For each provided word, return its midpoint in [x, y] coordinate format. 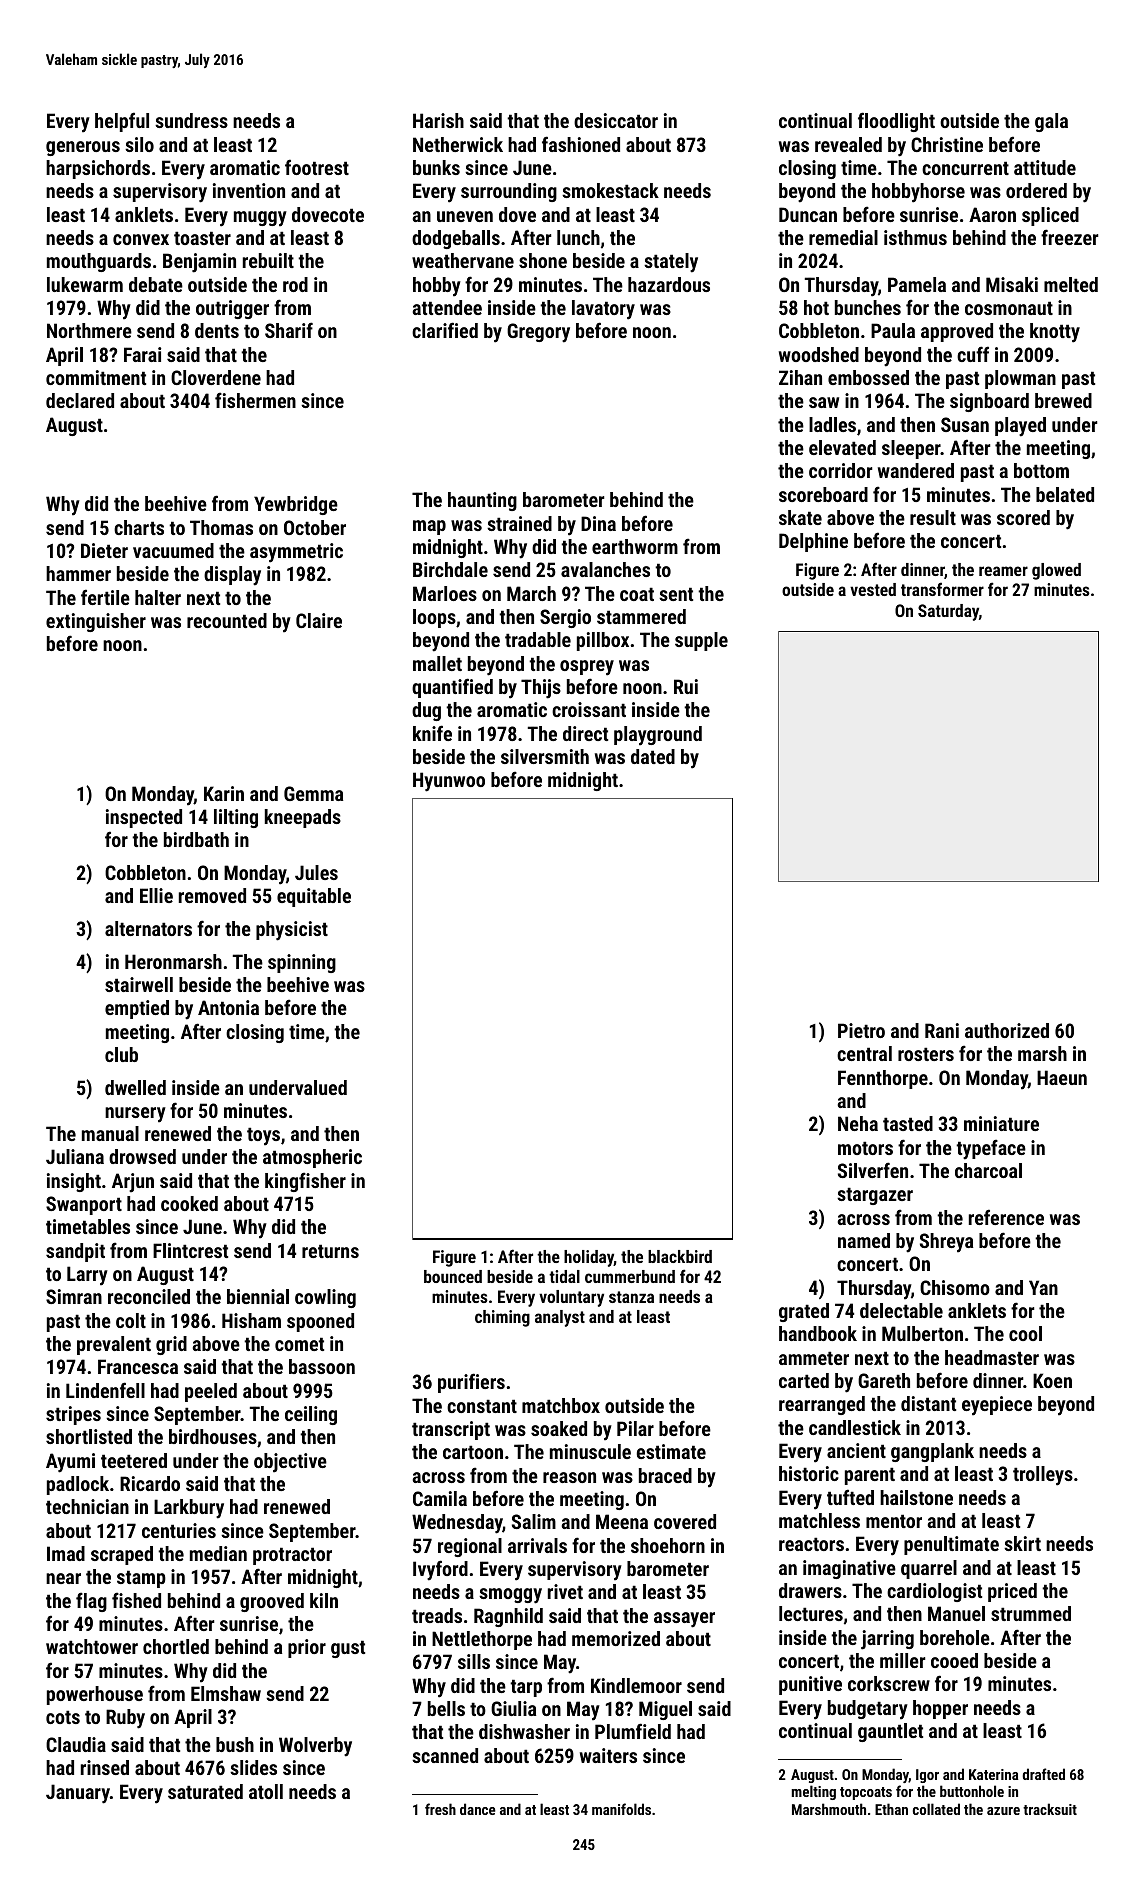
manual [110, 1133]
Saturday [948, 612]
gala [1051, 122]
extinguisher [96, 622]
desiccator [616, 120]
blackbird [680, 1256]
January [78, 1794]
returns [330, 1251]
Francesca [138, 1366]
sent [676, 594]
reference [1006, 1217]
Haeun [1062, 1077]
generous [83, 148]
